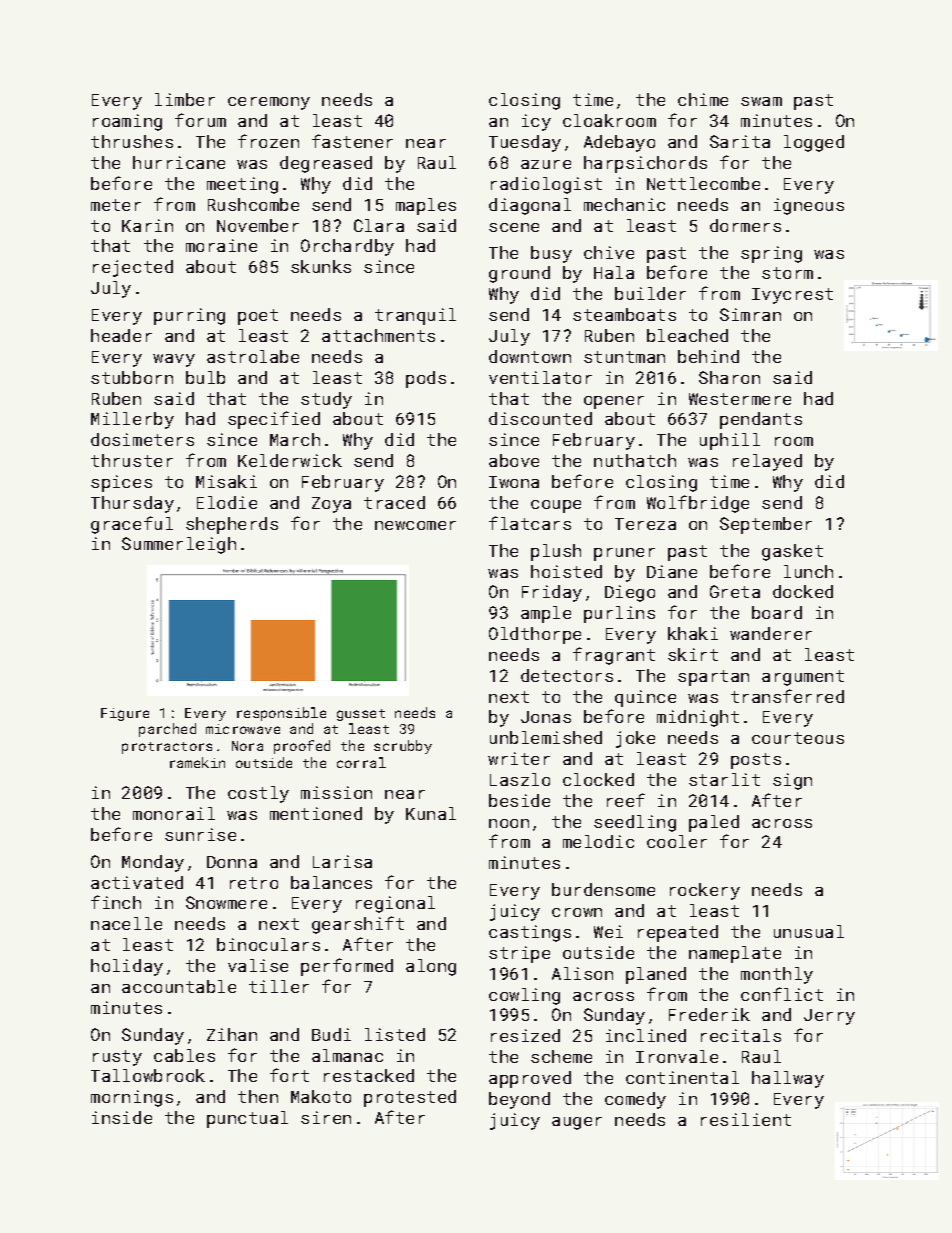 This page has height=1233, width=952. Describe the element at coordinates (514, 460) in the page. I see `above` at that location.
